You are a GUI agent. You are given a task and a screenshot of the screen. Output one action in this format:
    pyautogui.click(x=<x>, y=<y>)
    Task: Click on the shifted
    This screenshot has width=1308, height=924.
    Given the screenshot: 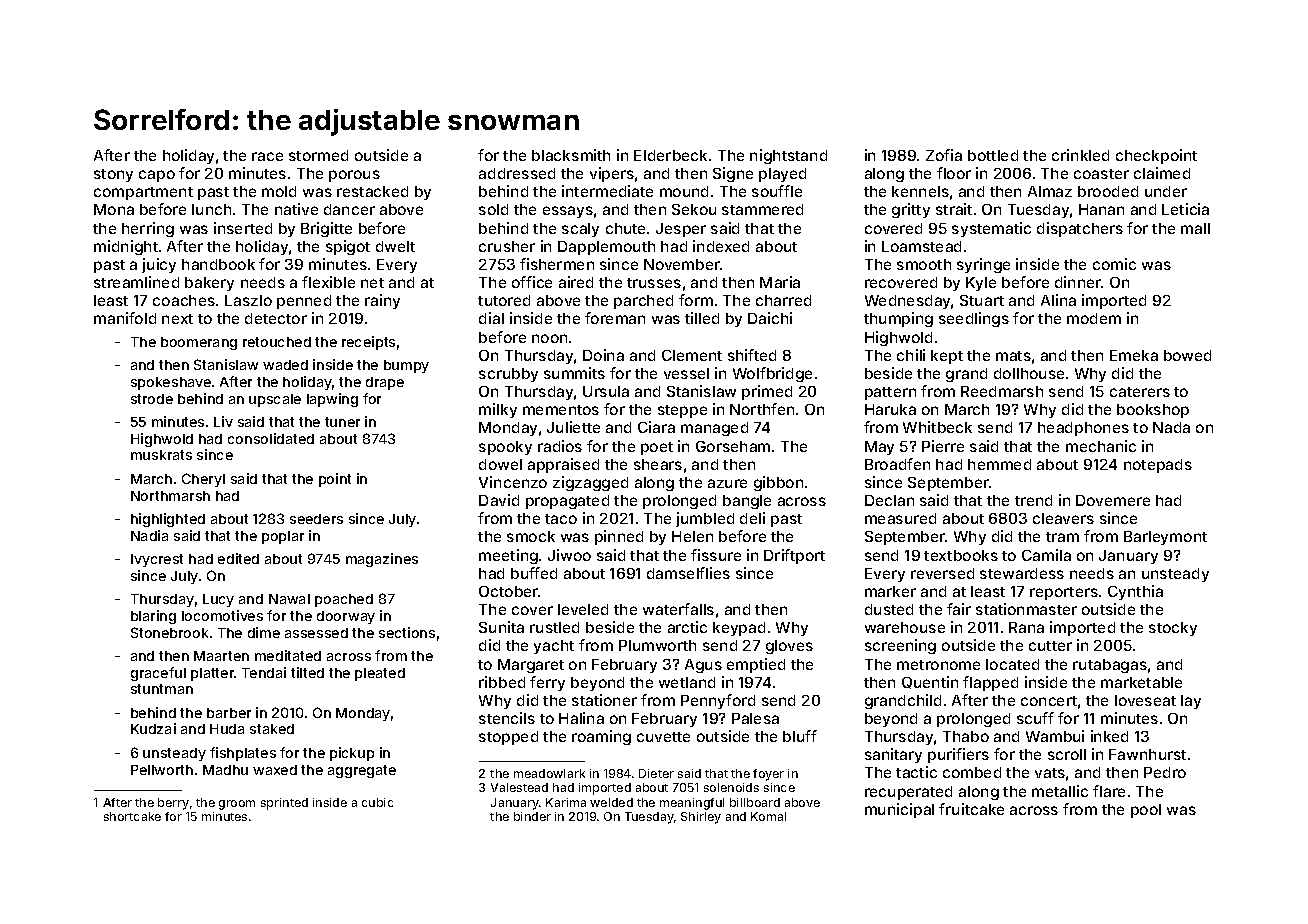 What is the action you would take?
    pyautogui.click(x=752, y=355)
